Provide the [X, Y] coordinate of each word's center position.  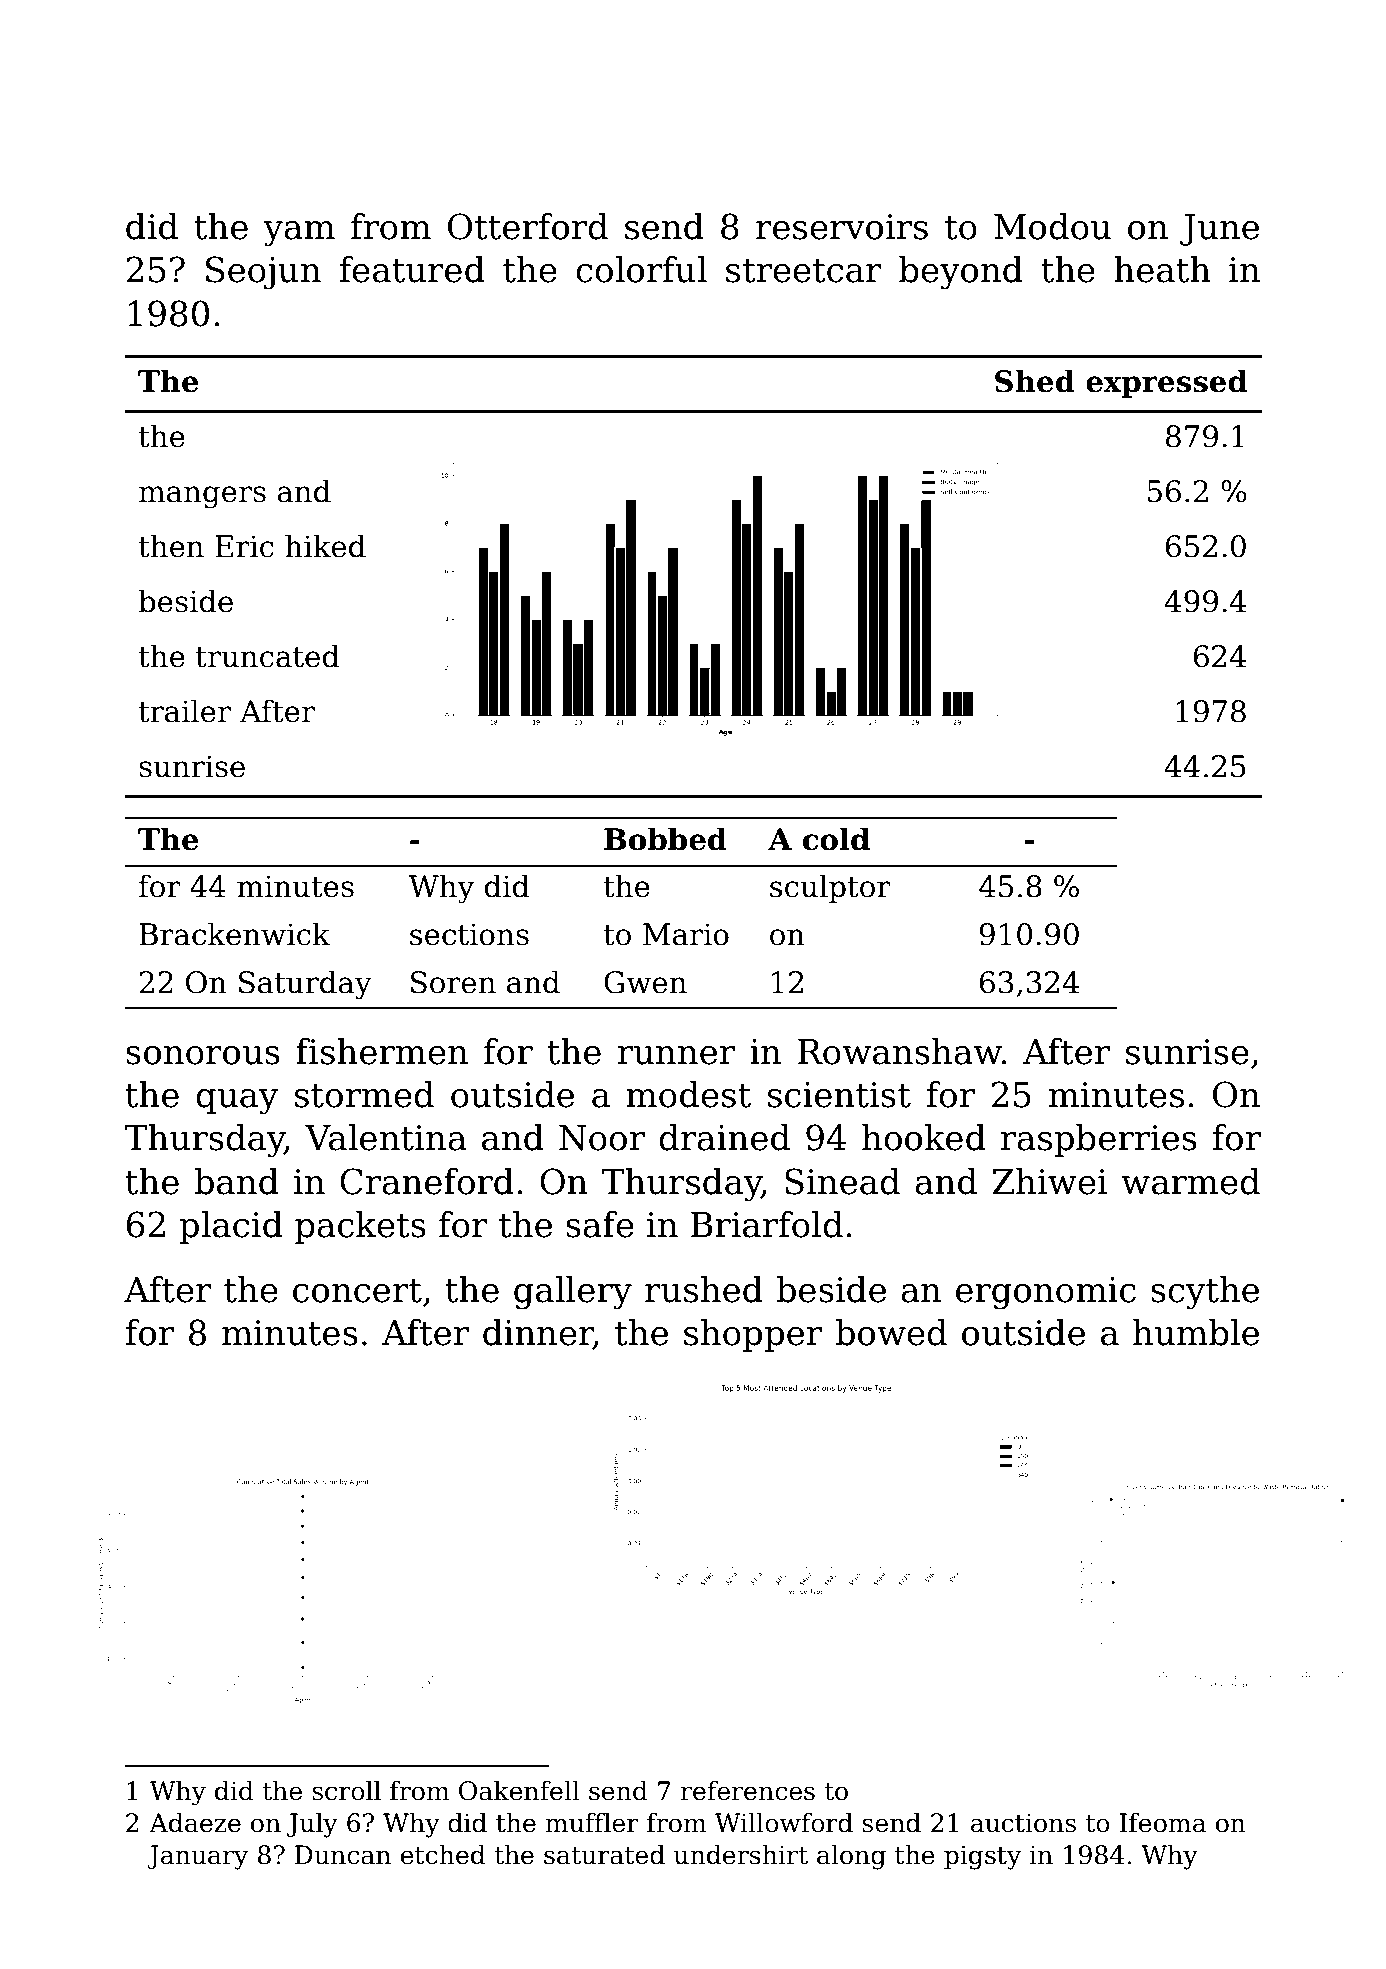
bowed [891, 1332]
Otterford [528, 226]
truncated [268, 656]
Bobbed [665, 839]
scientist [839, 1095]
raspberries [1099, 1140]
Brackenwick [234, 934]
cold [836, 839]
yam [299, 234]
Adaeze [195, 1822]
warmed [1190, 1181]
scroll [346, 1790]
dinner [538, 1332]
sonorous [203, 1055]
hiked [325, 546]
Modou [1052, 226]
